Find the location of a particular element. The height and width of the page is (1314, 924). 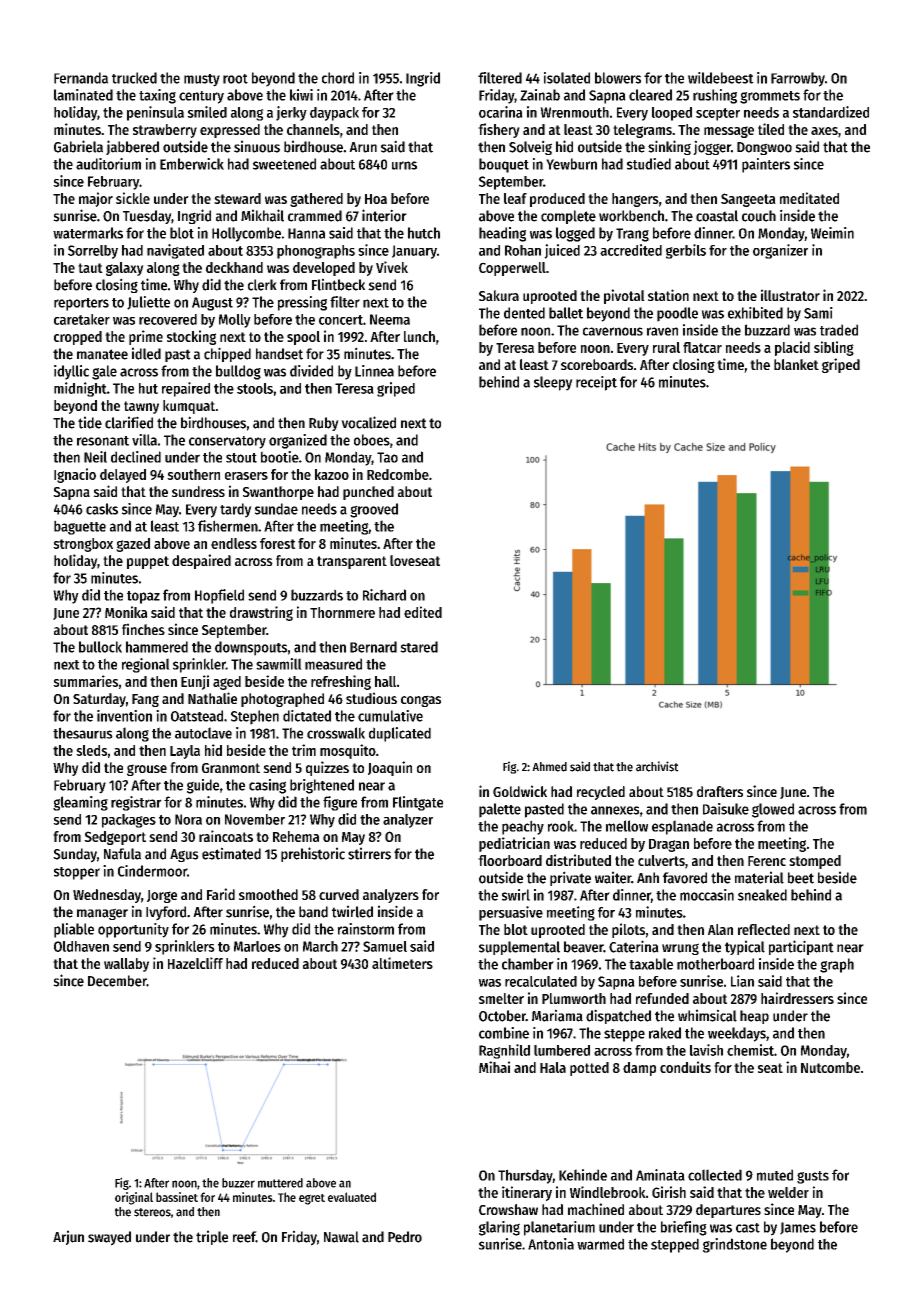

Kehinde is located at coordinates (583, 1175).
